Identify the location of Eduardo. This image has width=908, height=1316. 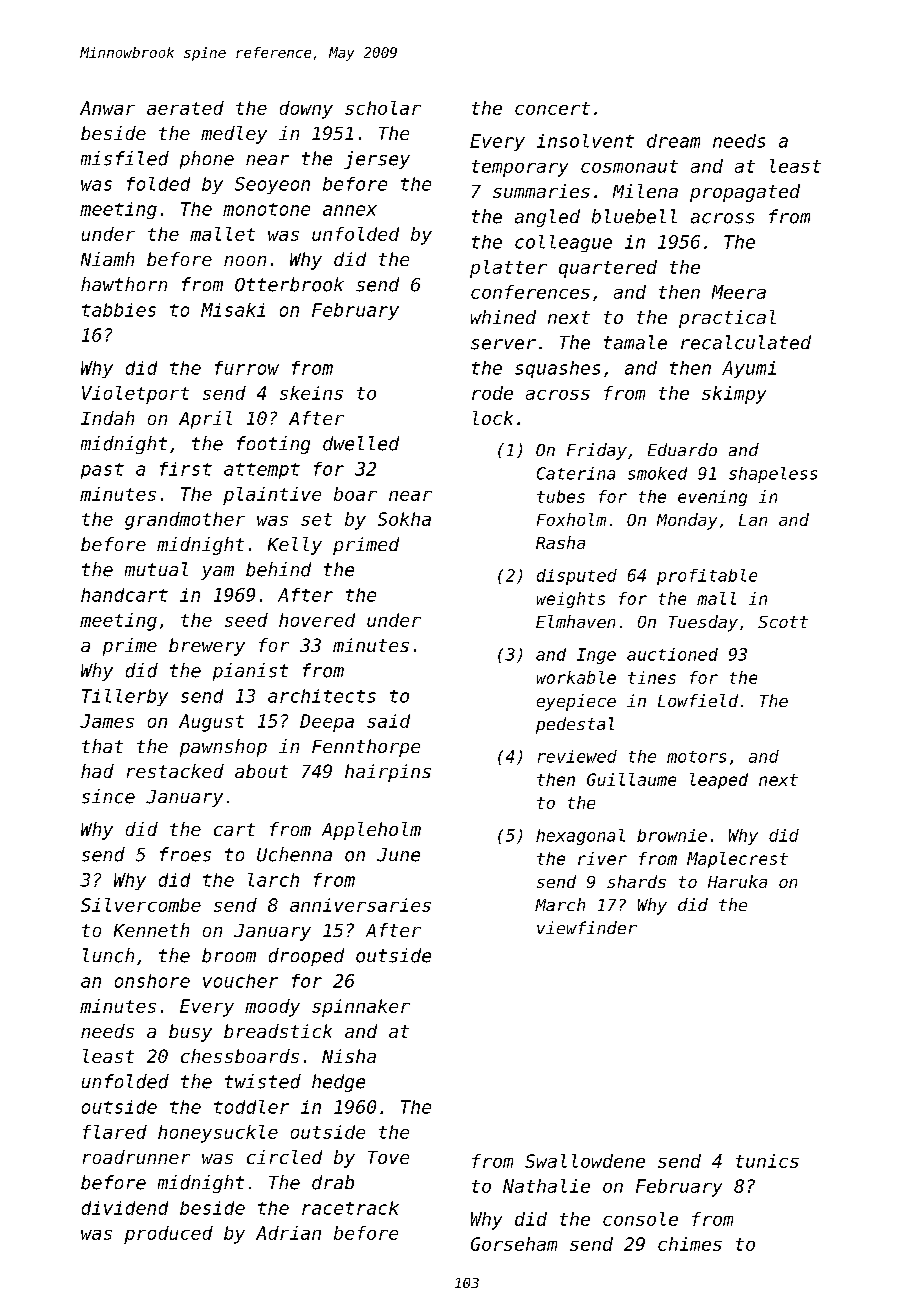
(682, 449).
